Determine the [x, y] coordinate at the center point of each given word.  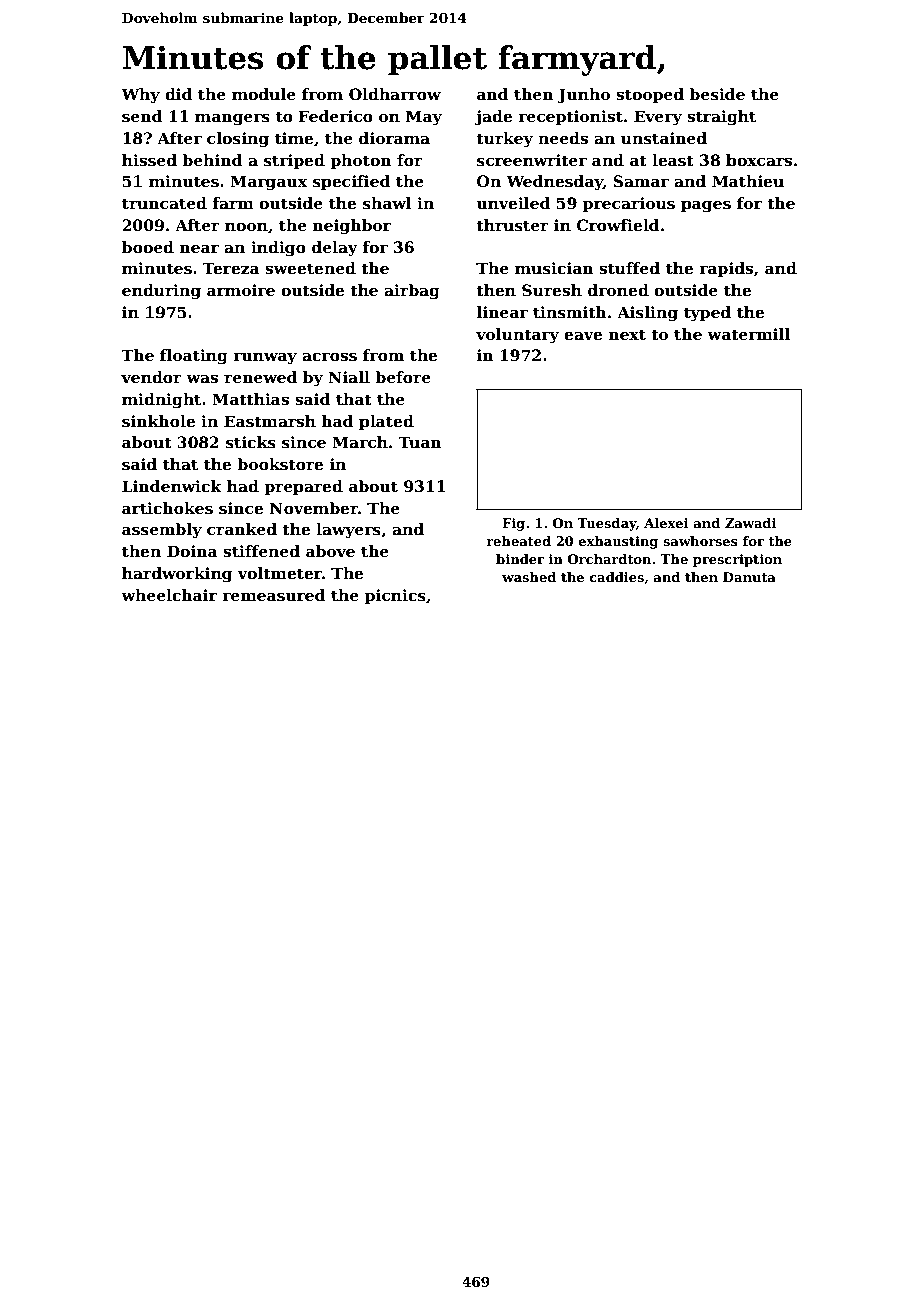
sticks [251, 442]
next [627, 335]
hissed [149, 160]
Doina [192, 551]
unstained [664, 138]
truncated [164, 203]
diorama [394, 138]
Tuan [420, 442]
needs [563, 138]
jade [493, 118]
